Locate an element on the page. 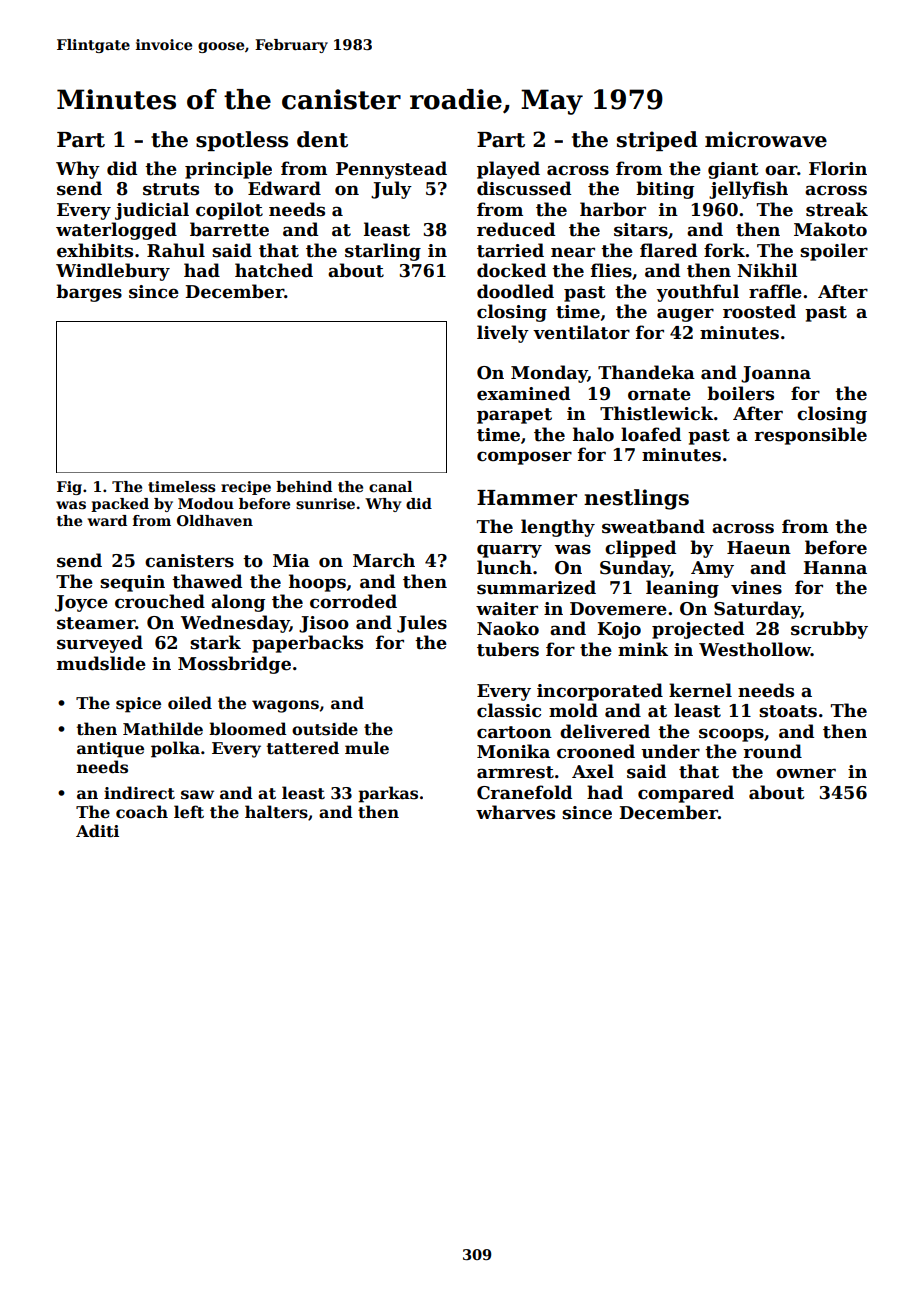 This document has width=924, height=1308. behind is located at coordinates (304, 486).
